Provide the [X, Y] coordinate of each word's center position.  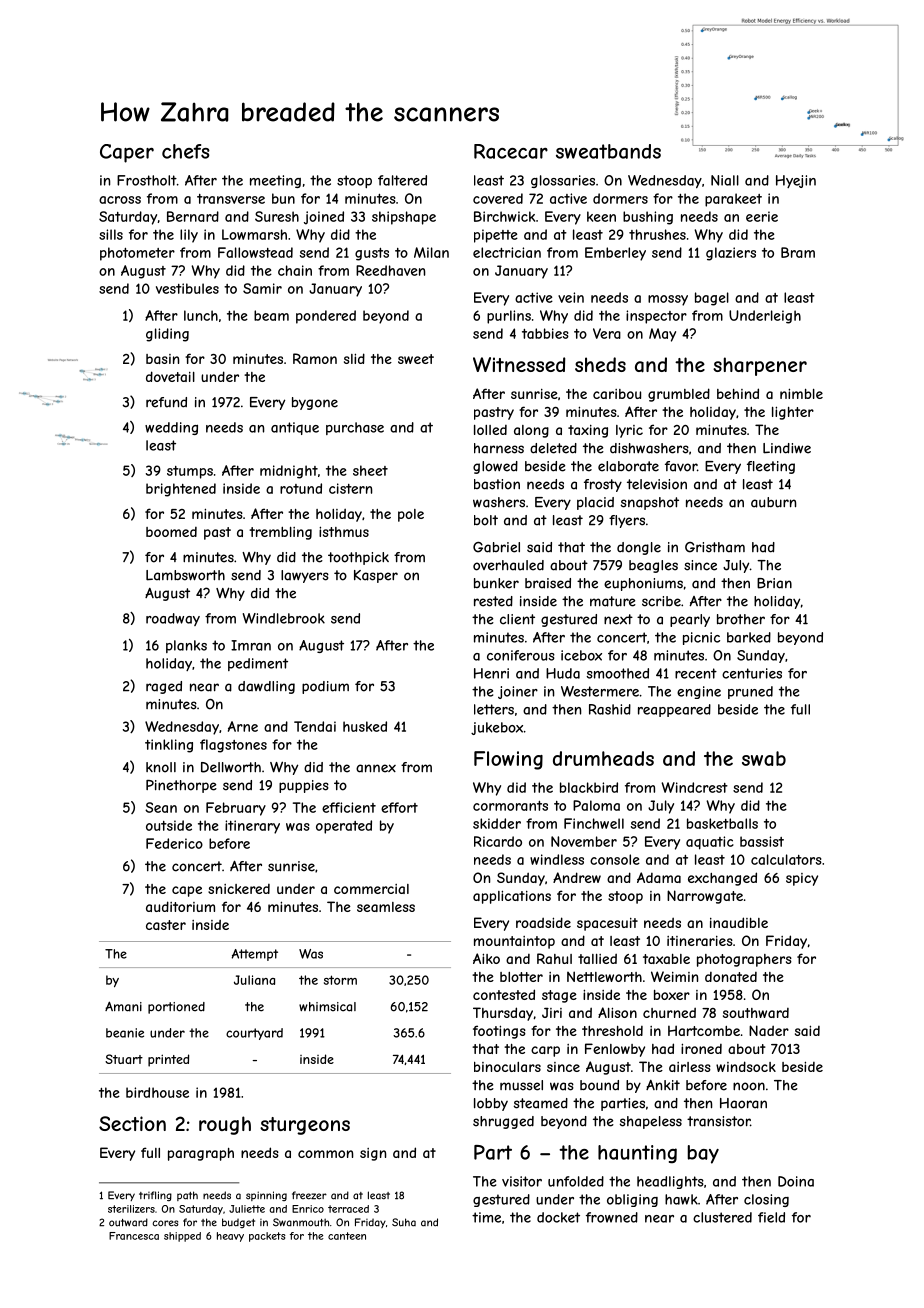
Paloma [596, 805]
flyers [627, 521]
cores [165, 1223]
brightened [181, 490]
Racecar [511, 151]
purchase [355, 428]
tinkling [169, 746]
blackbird [589, 787]
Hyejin [796, 181]
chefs [186, 151]
